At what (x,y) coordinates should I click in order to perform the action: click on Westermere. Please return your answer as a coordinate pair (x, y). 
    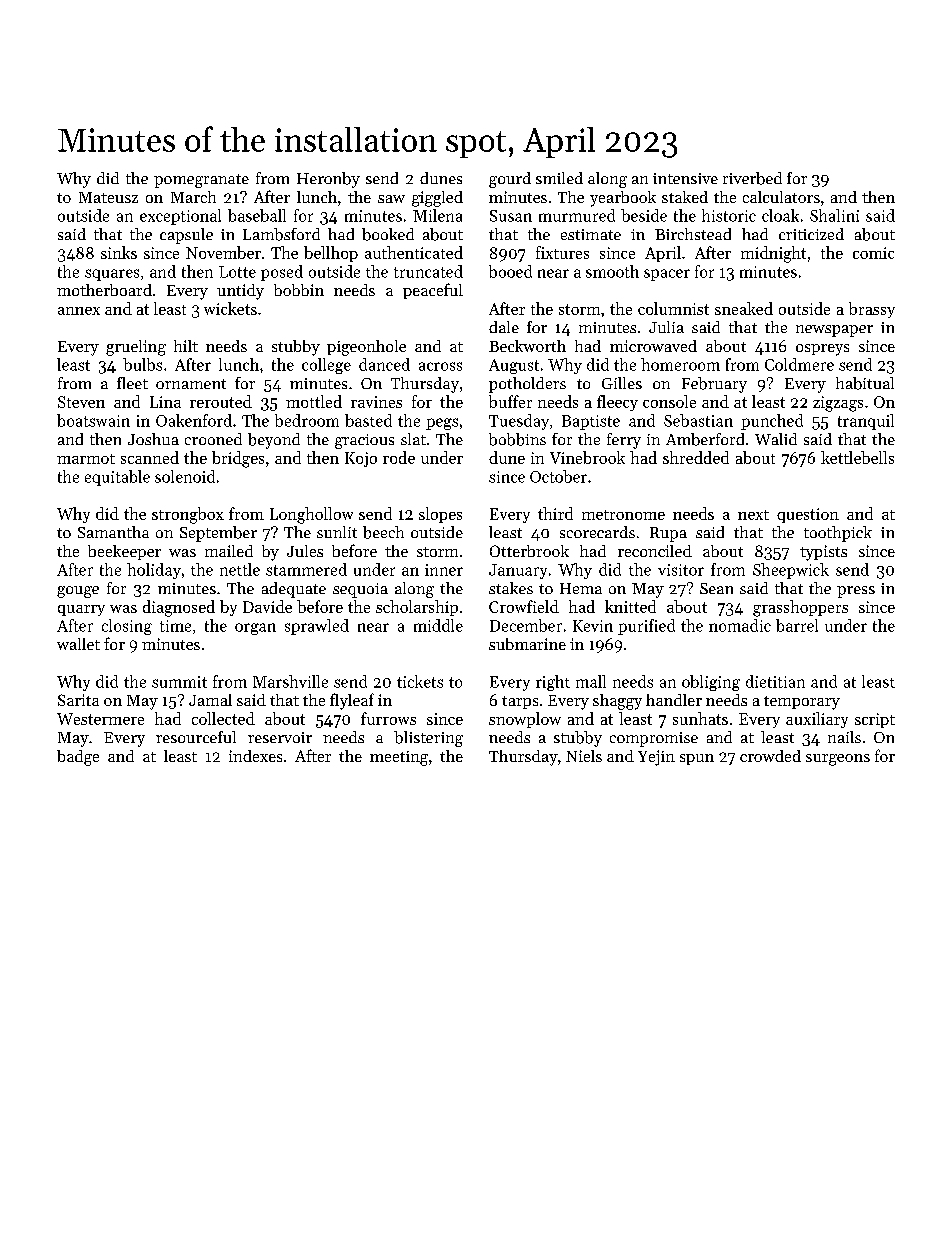
    Looking at the image, I should click on (100, 719).
